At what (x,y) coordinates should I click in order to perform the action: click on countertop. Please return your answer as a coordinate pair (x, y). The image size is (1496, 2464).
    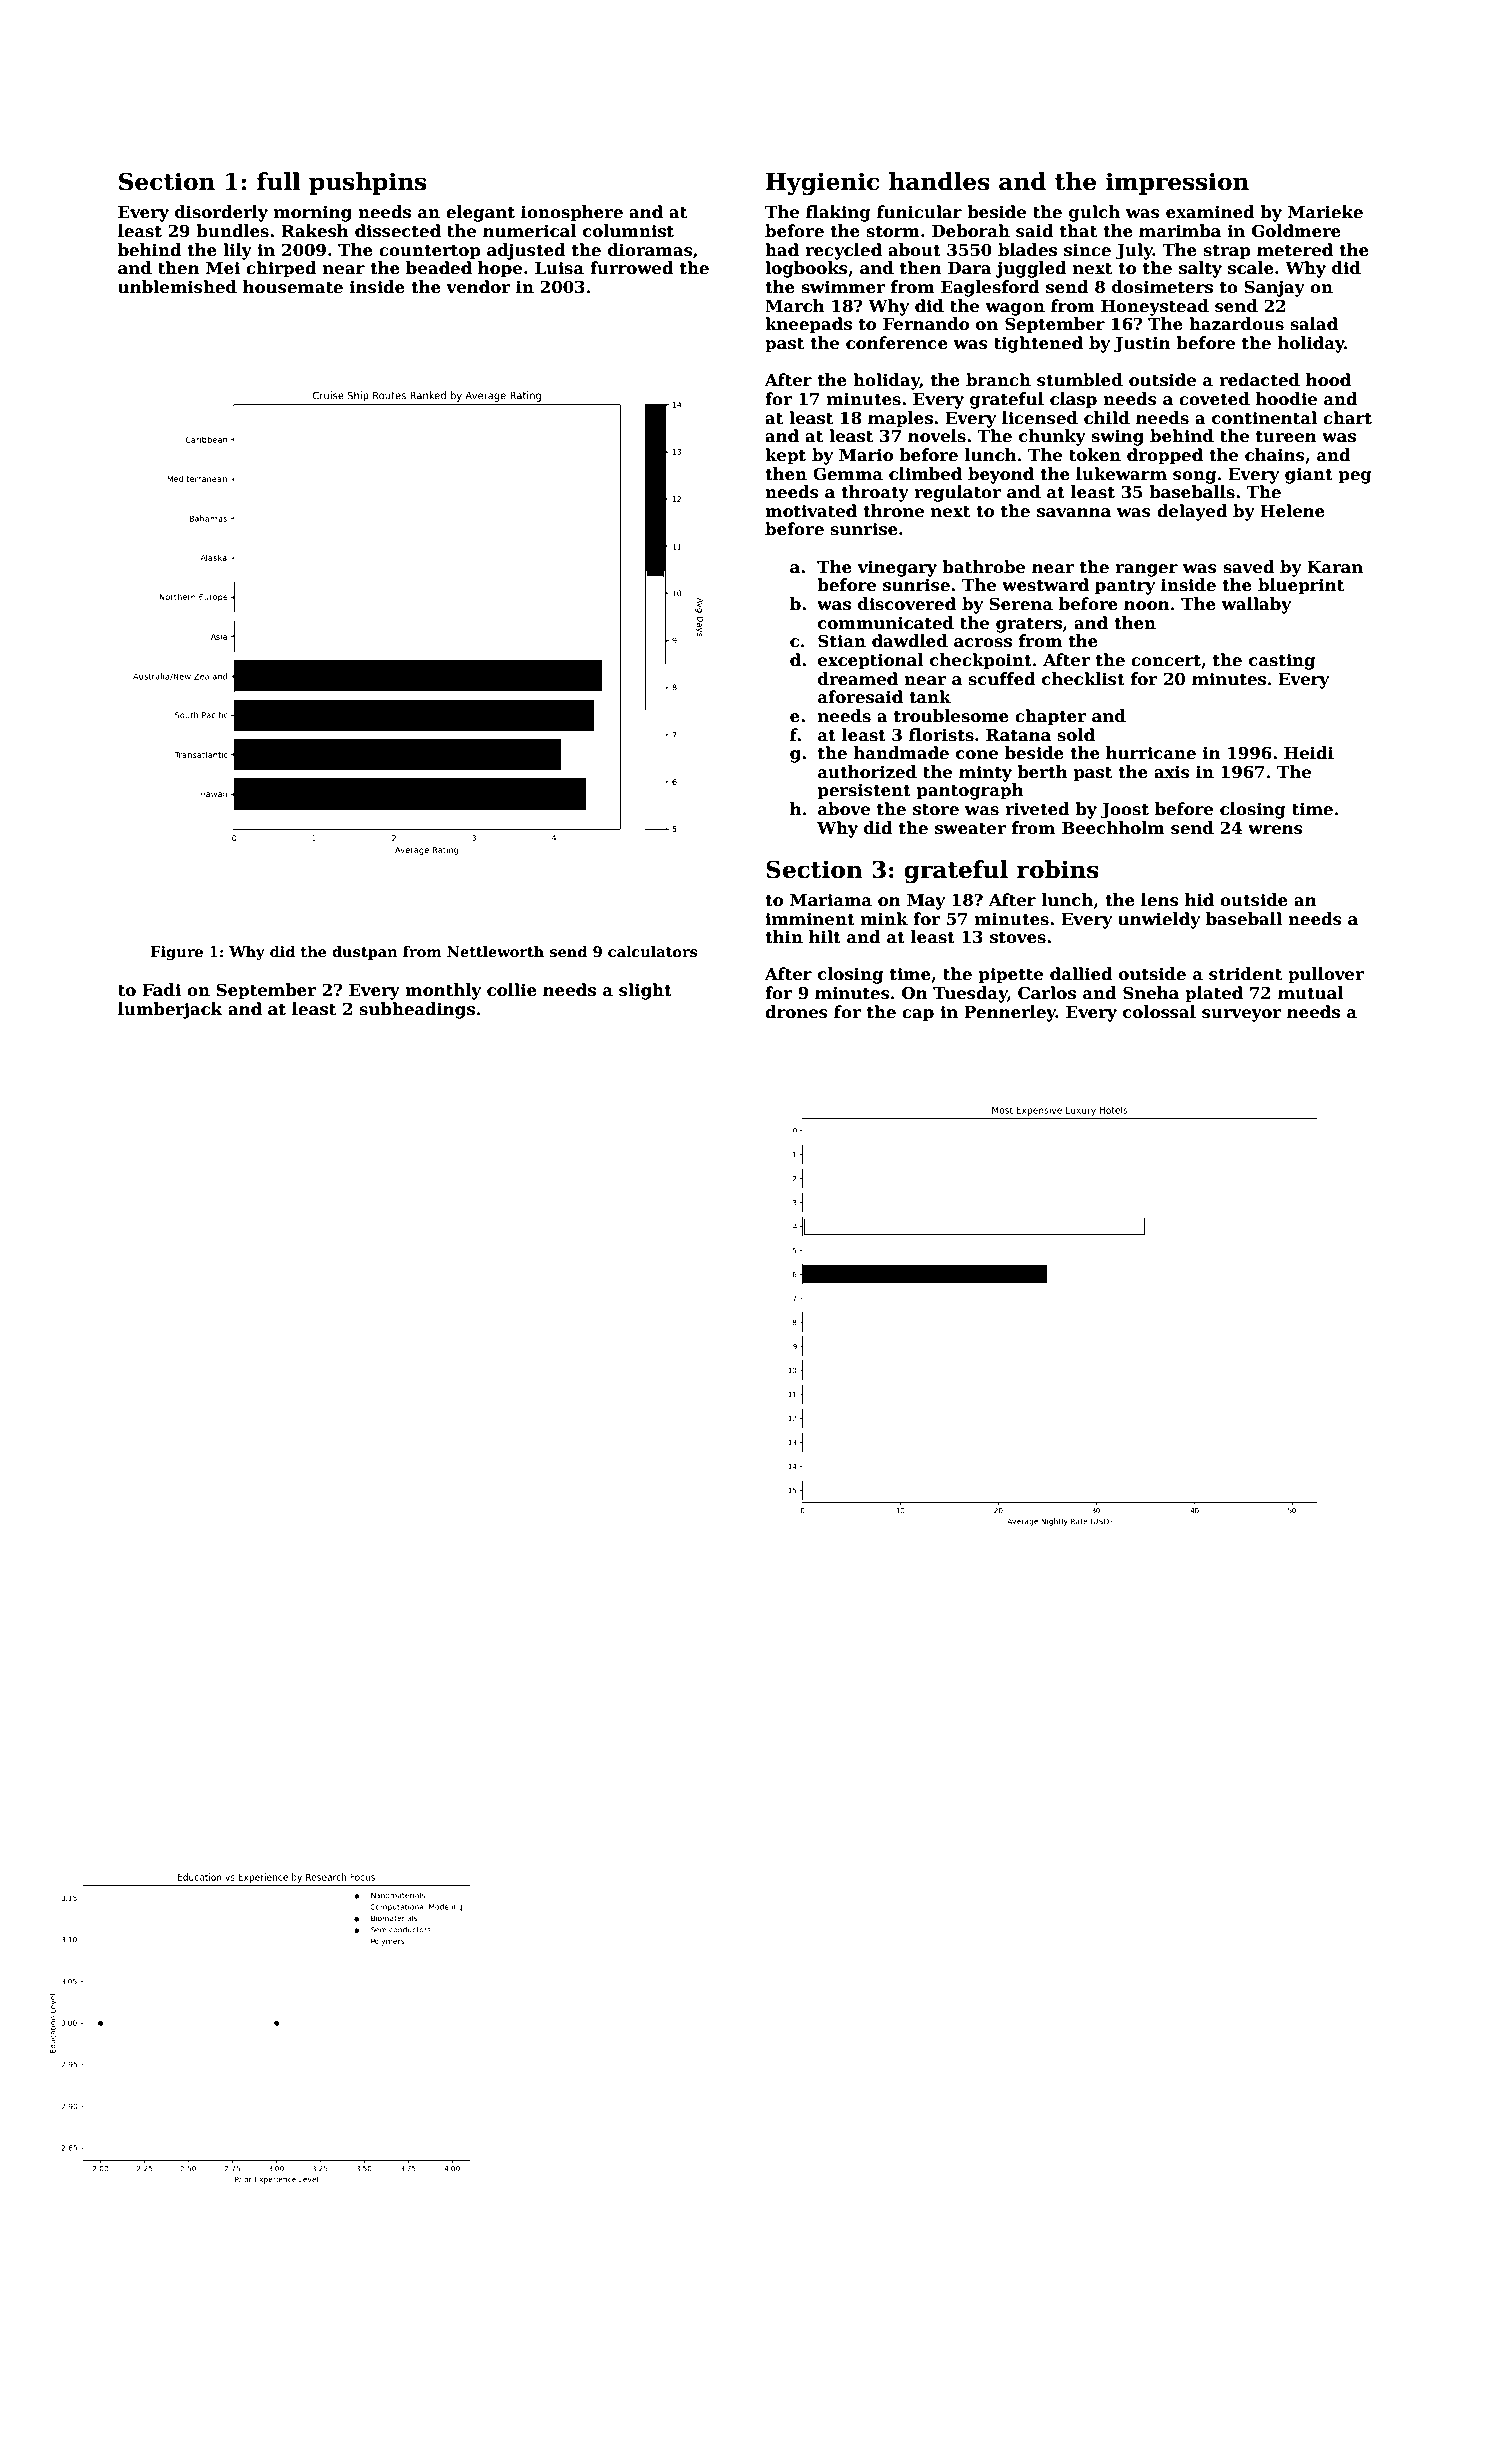
    Looking at the image, I should click on (430, 252).
